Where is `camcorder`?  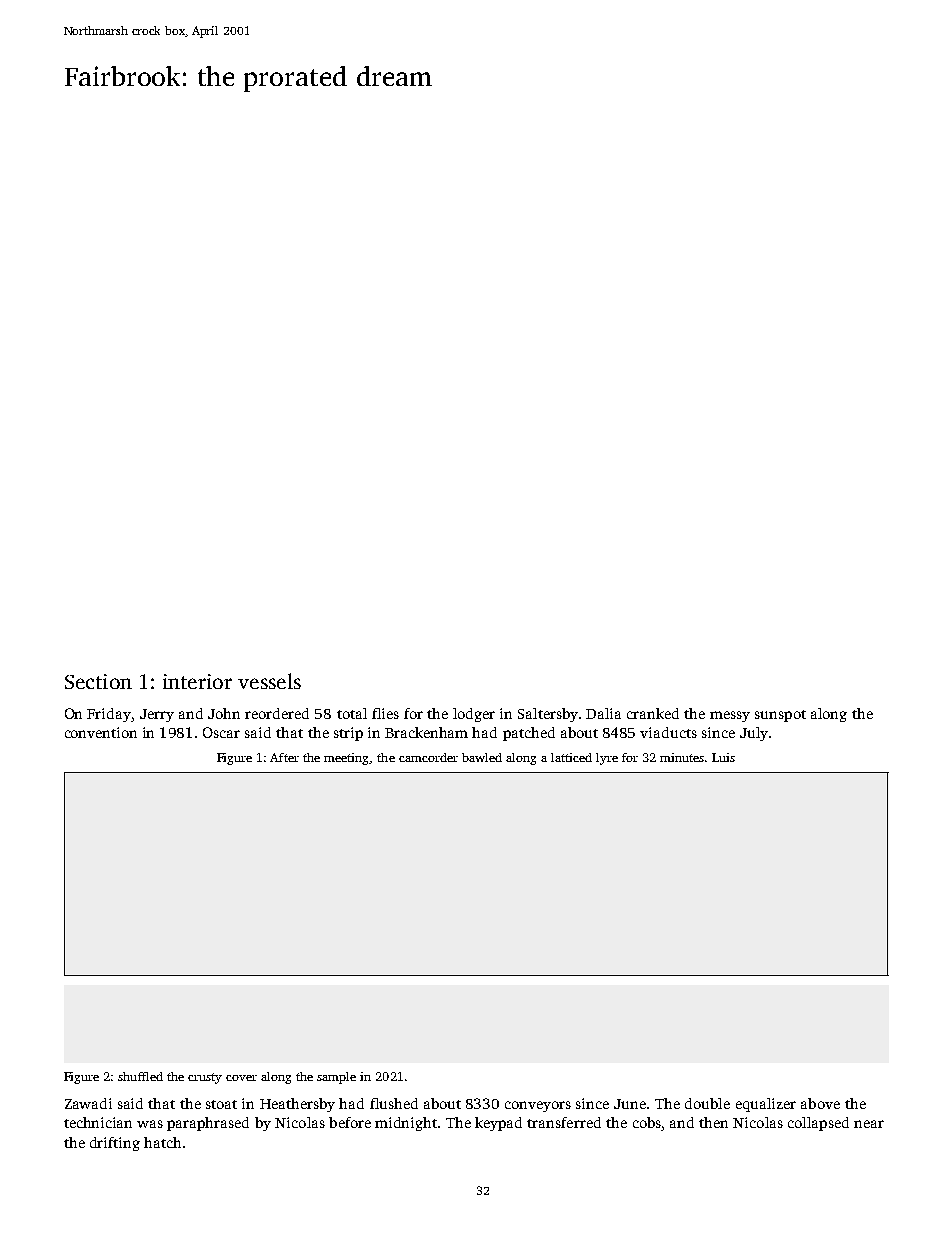 camcorder is located at coordinates (428, 757).
